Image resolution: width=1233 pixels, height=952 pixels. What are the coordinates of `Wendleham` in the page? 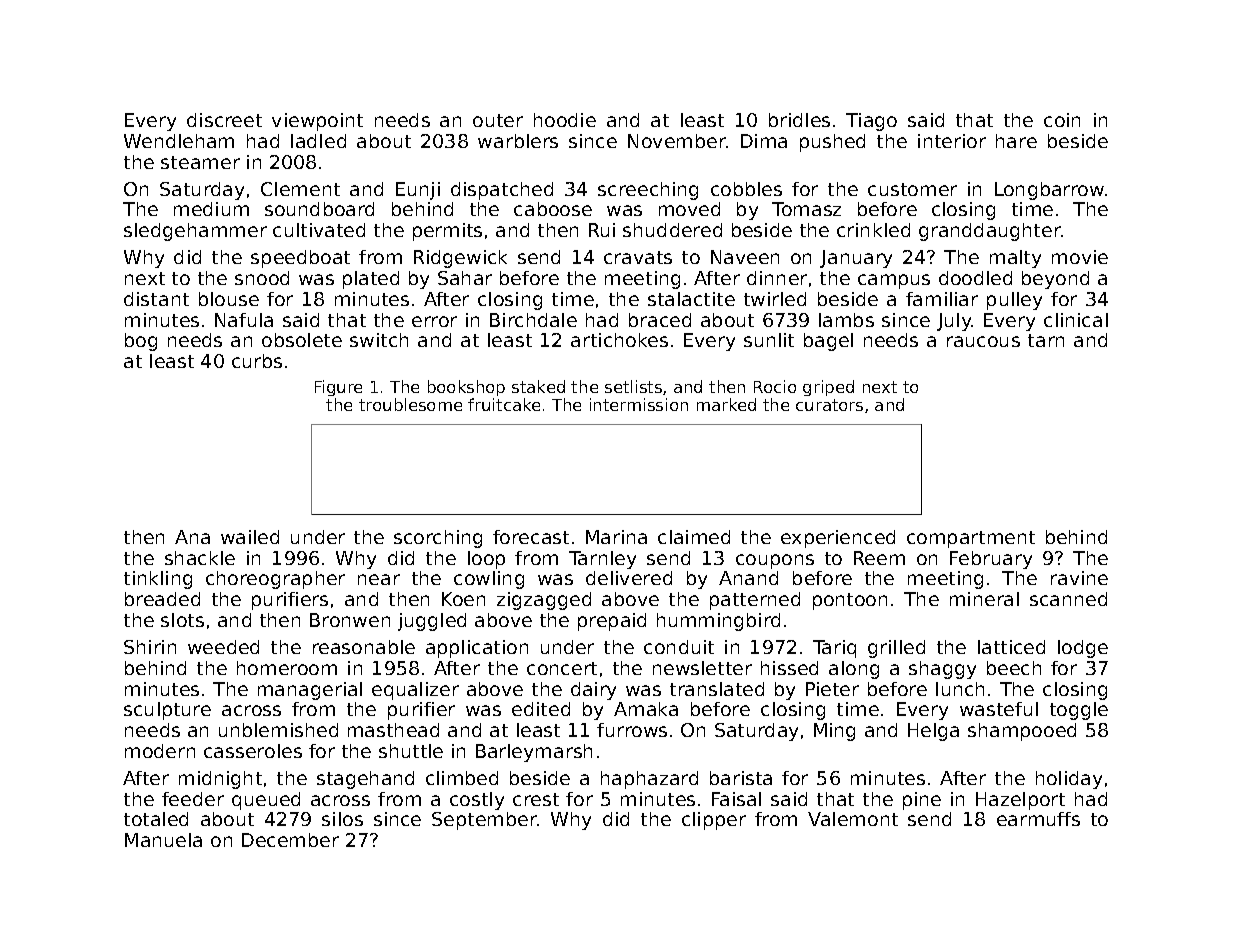 It's located at (179, 141).
